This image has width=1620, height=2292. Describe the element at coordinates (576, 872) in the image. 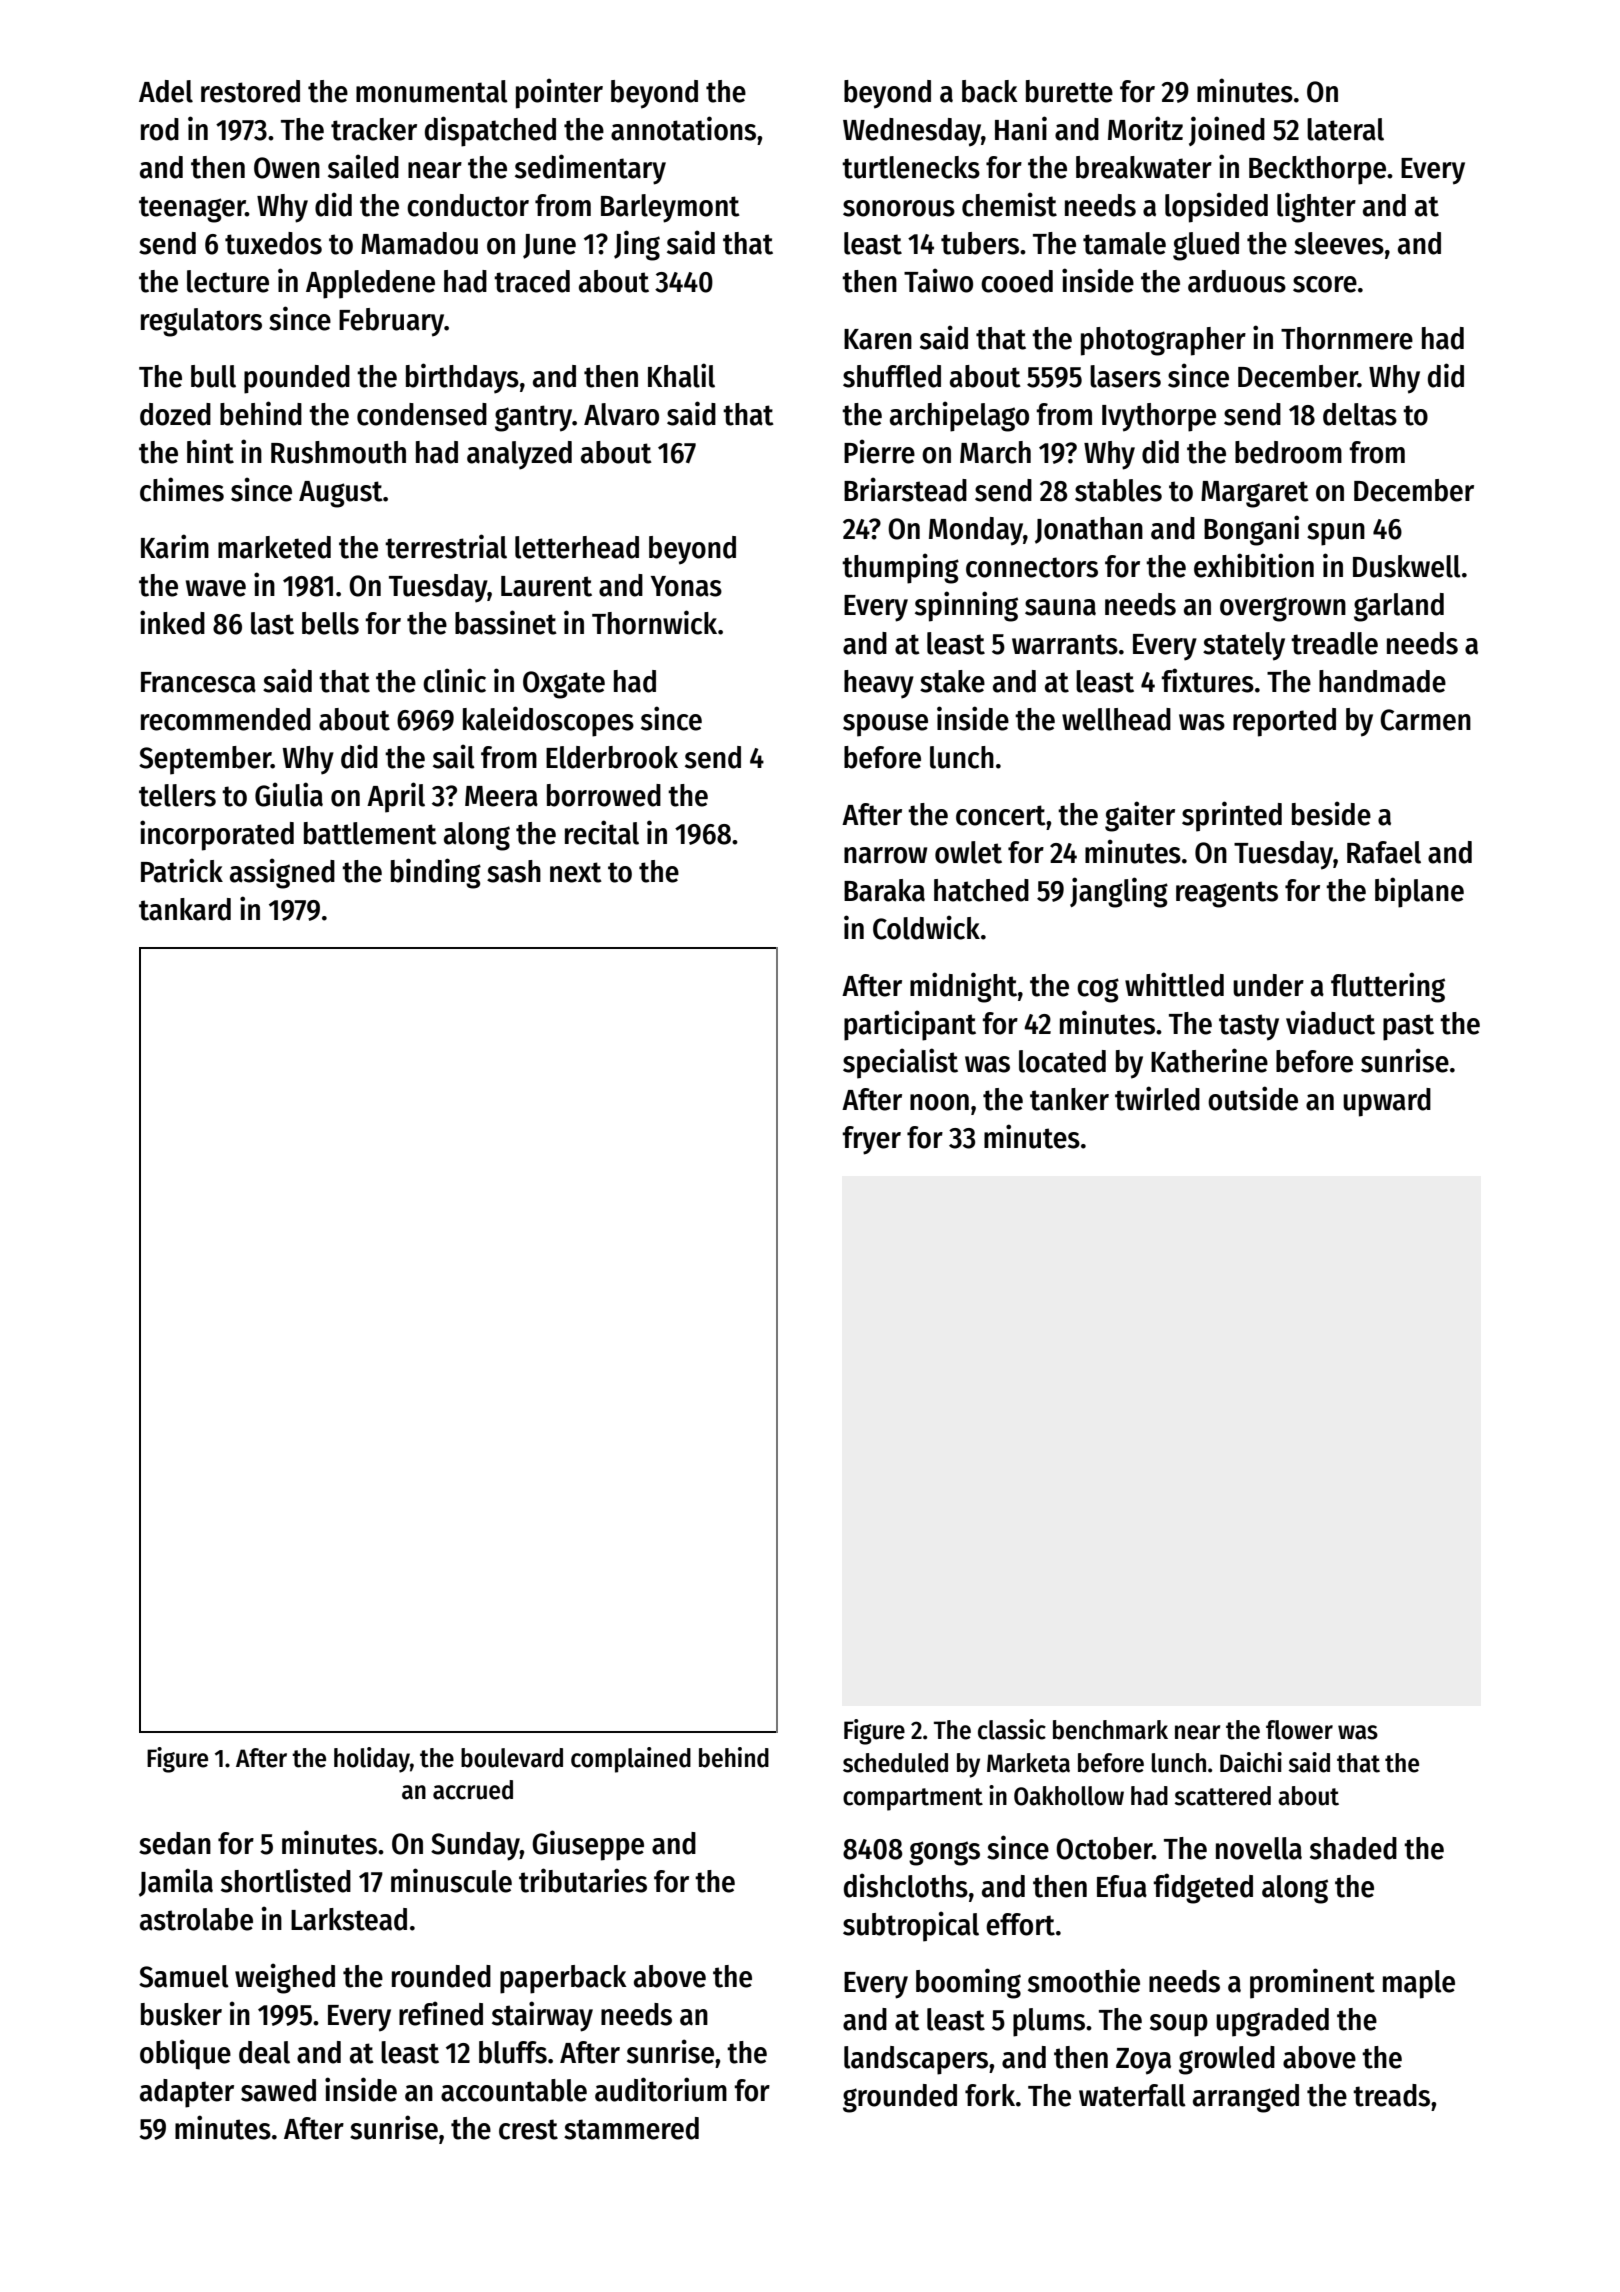

I see `next` at that location.
